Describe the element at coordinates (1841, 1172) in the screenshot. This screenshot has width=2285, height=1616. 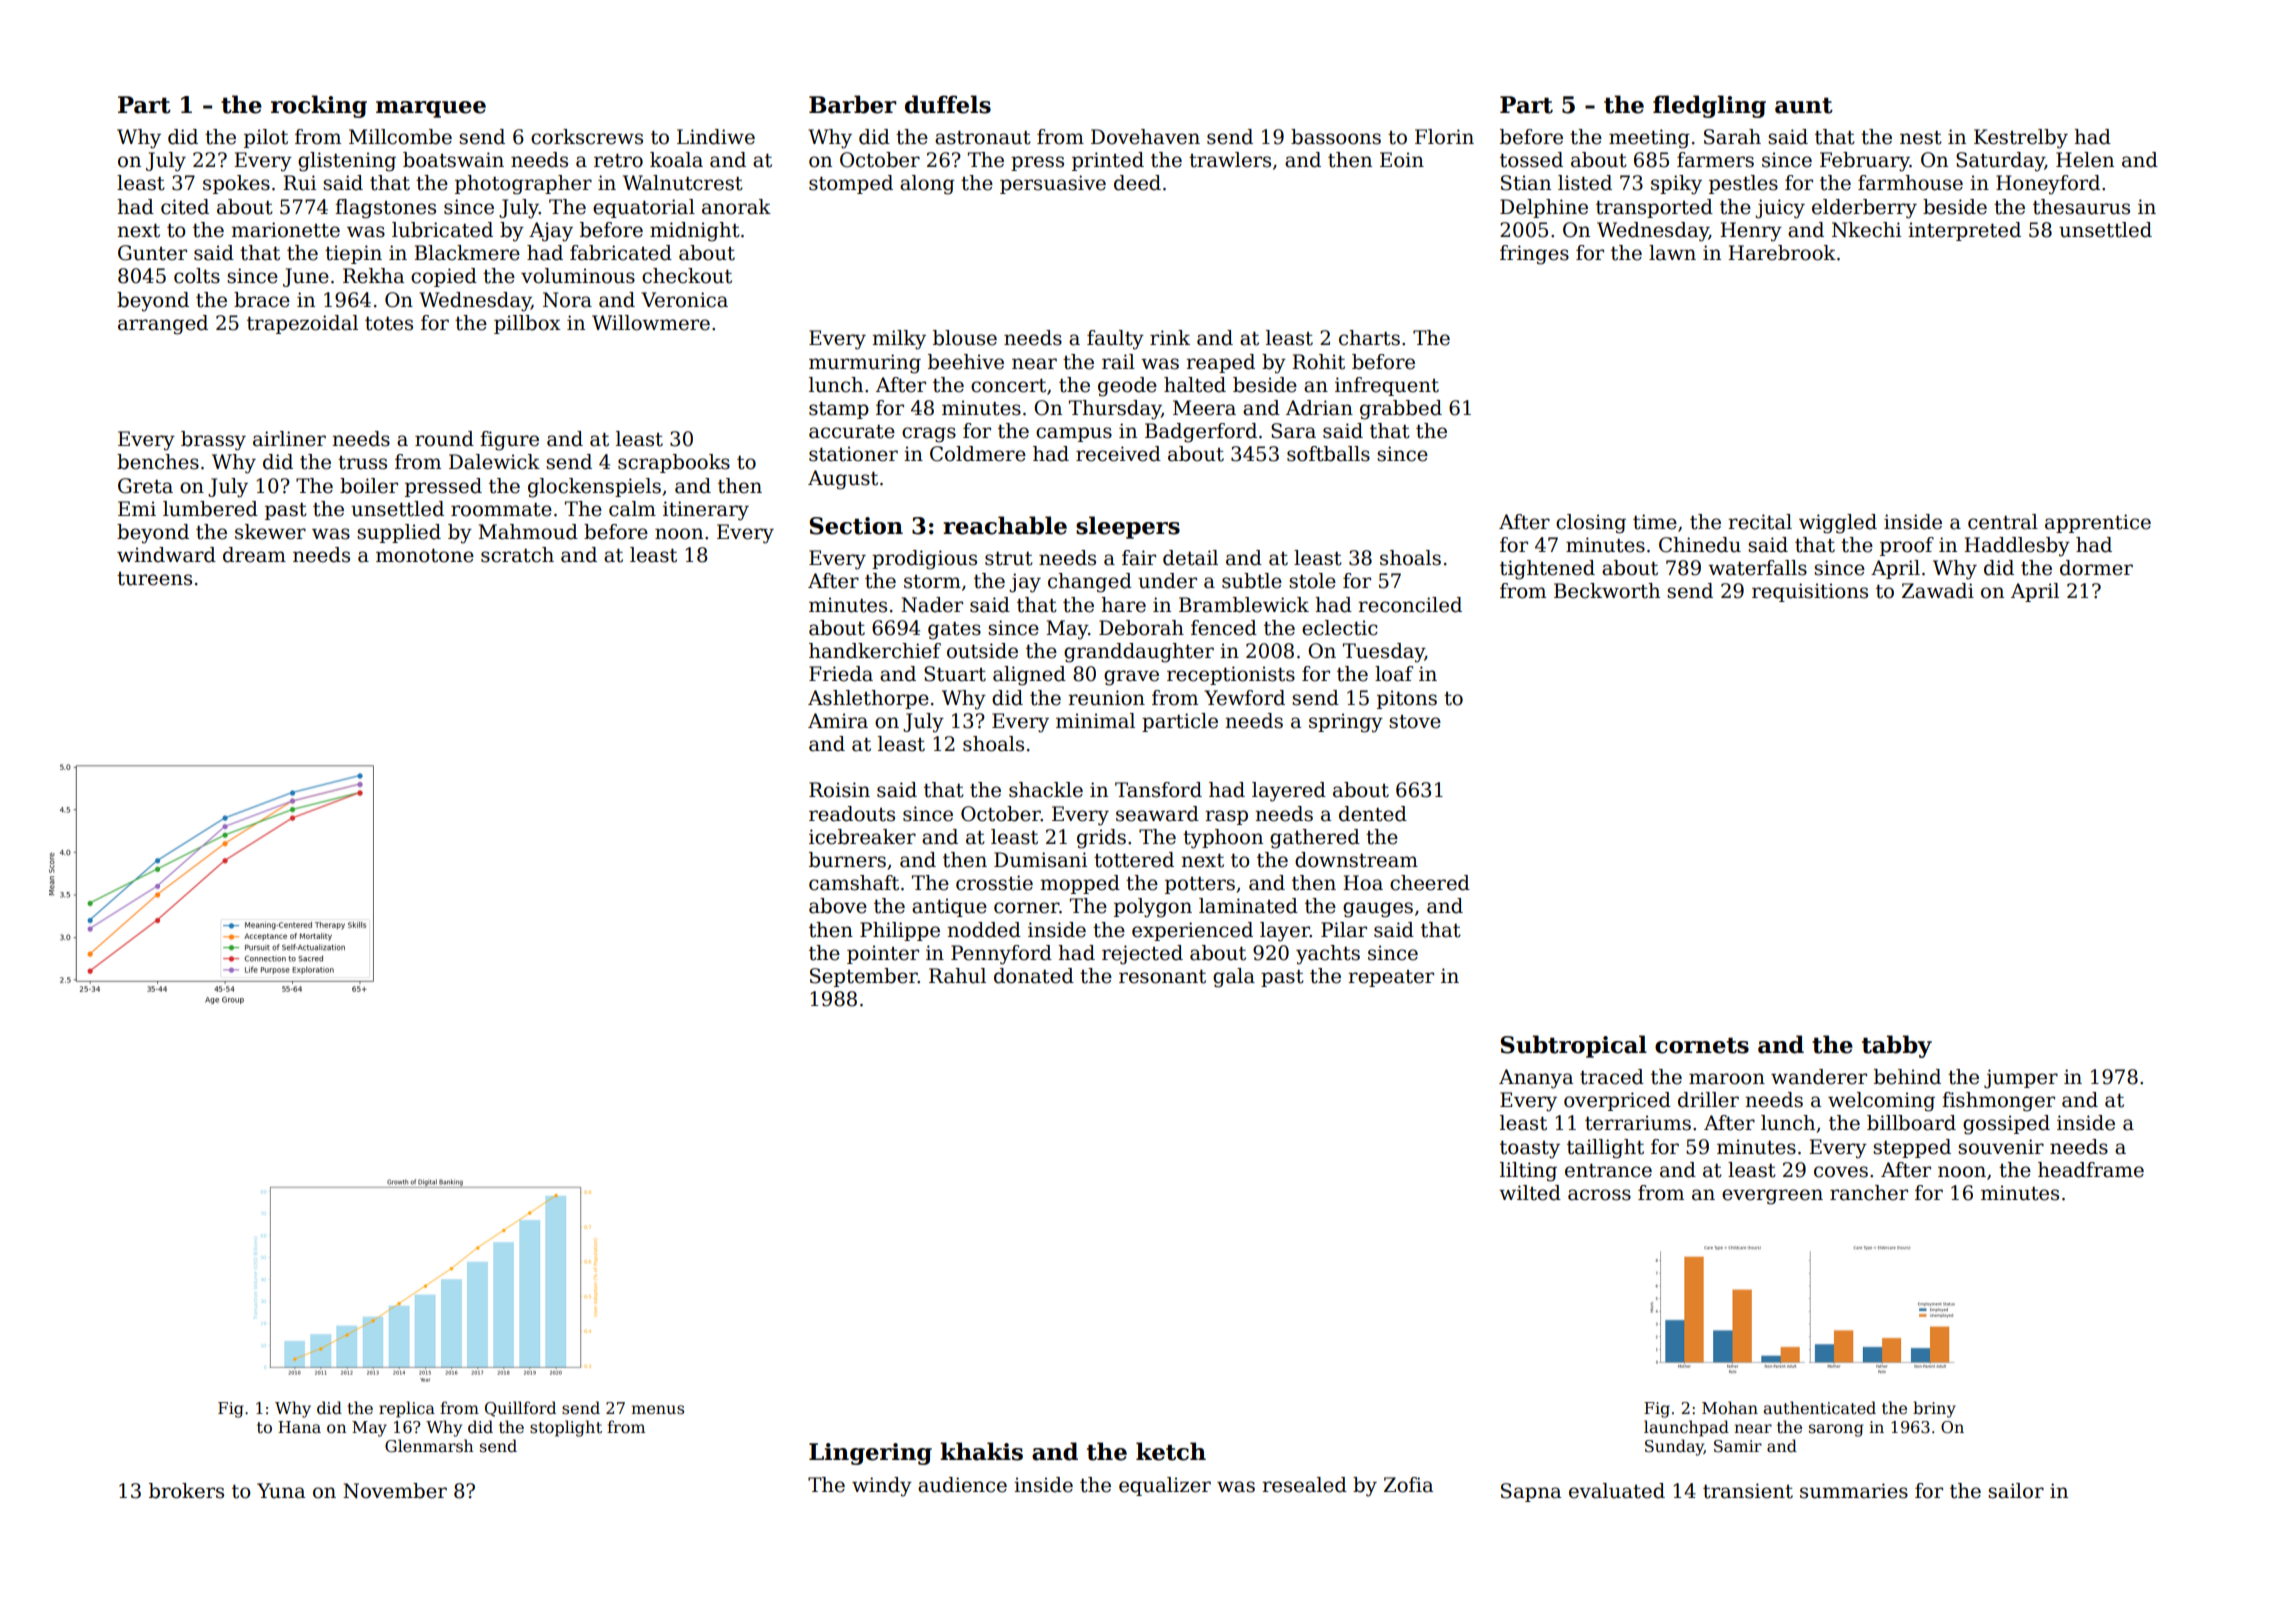
I see `coves` at that location.
